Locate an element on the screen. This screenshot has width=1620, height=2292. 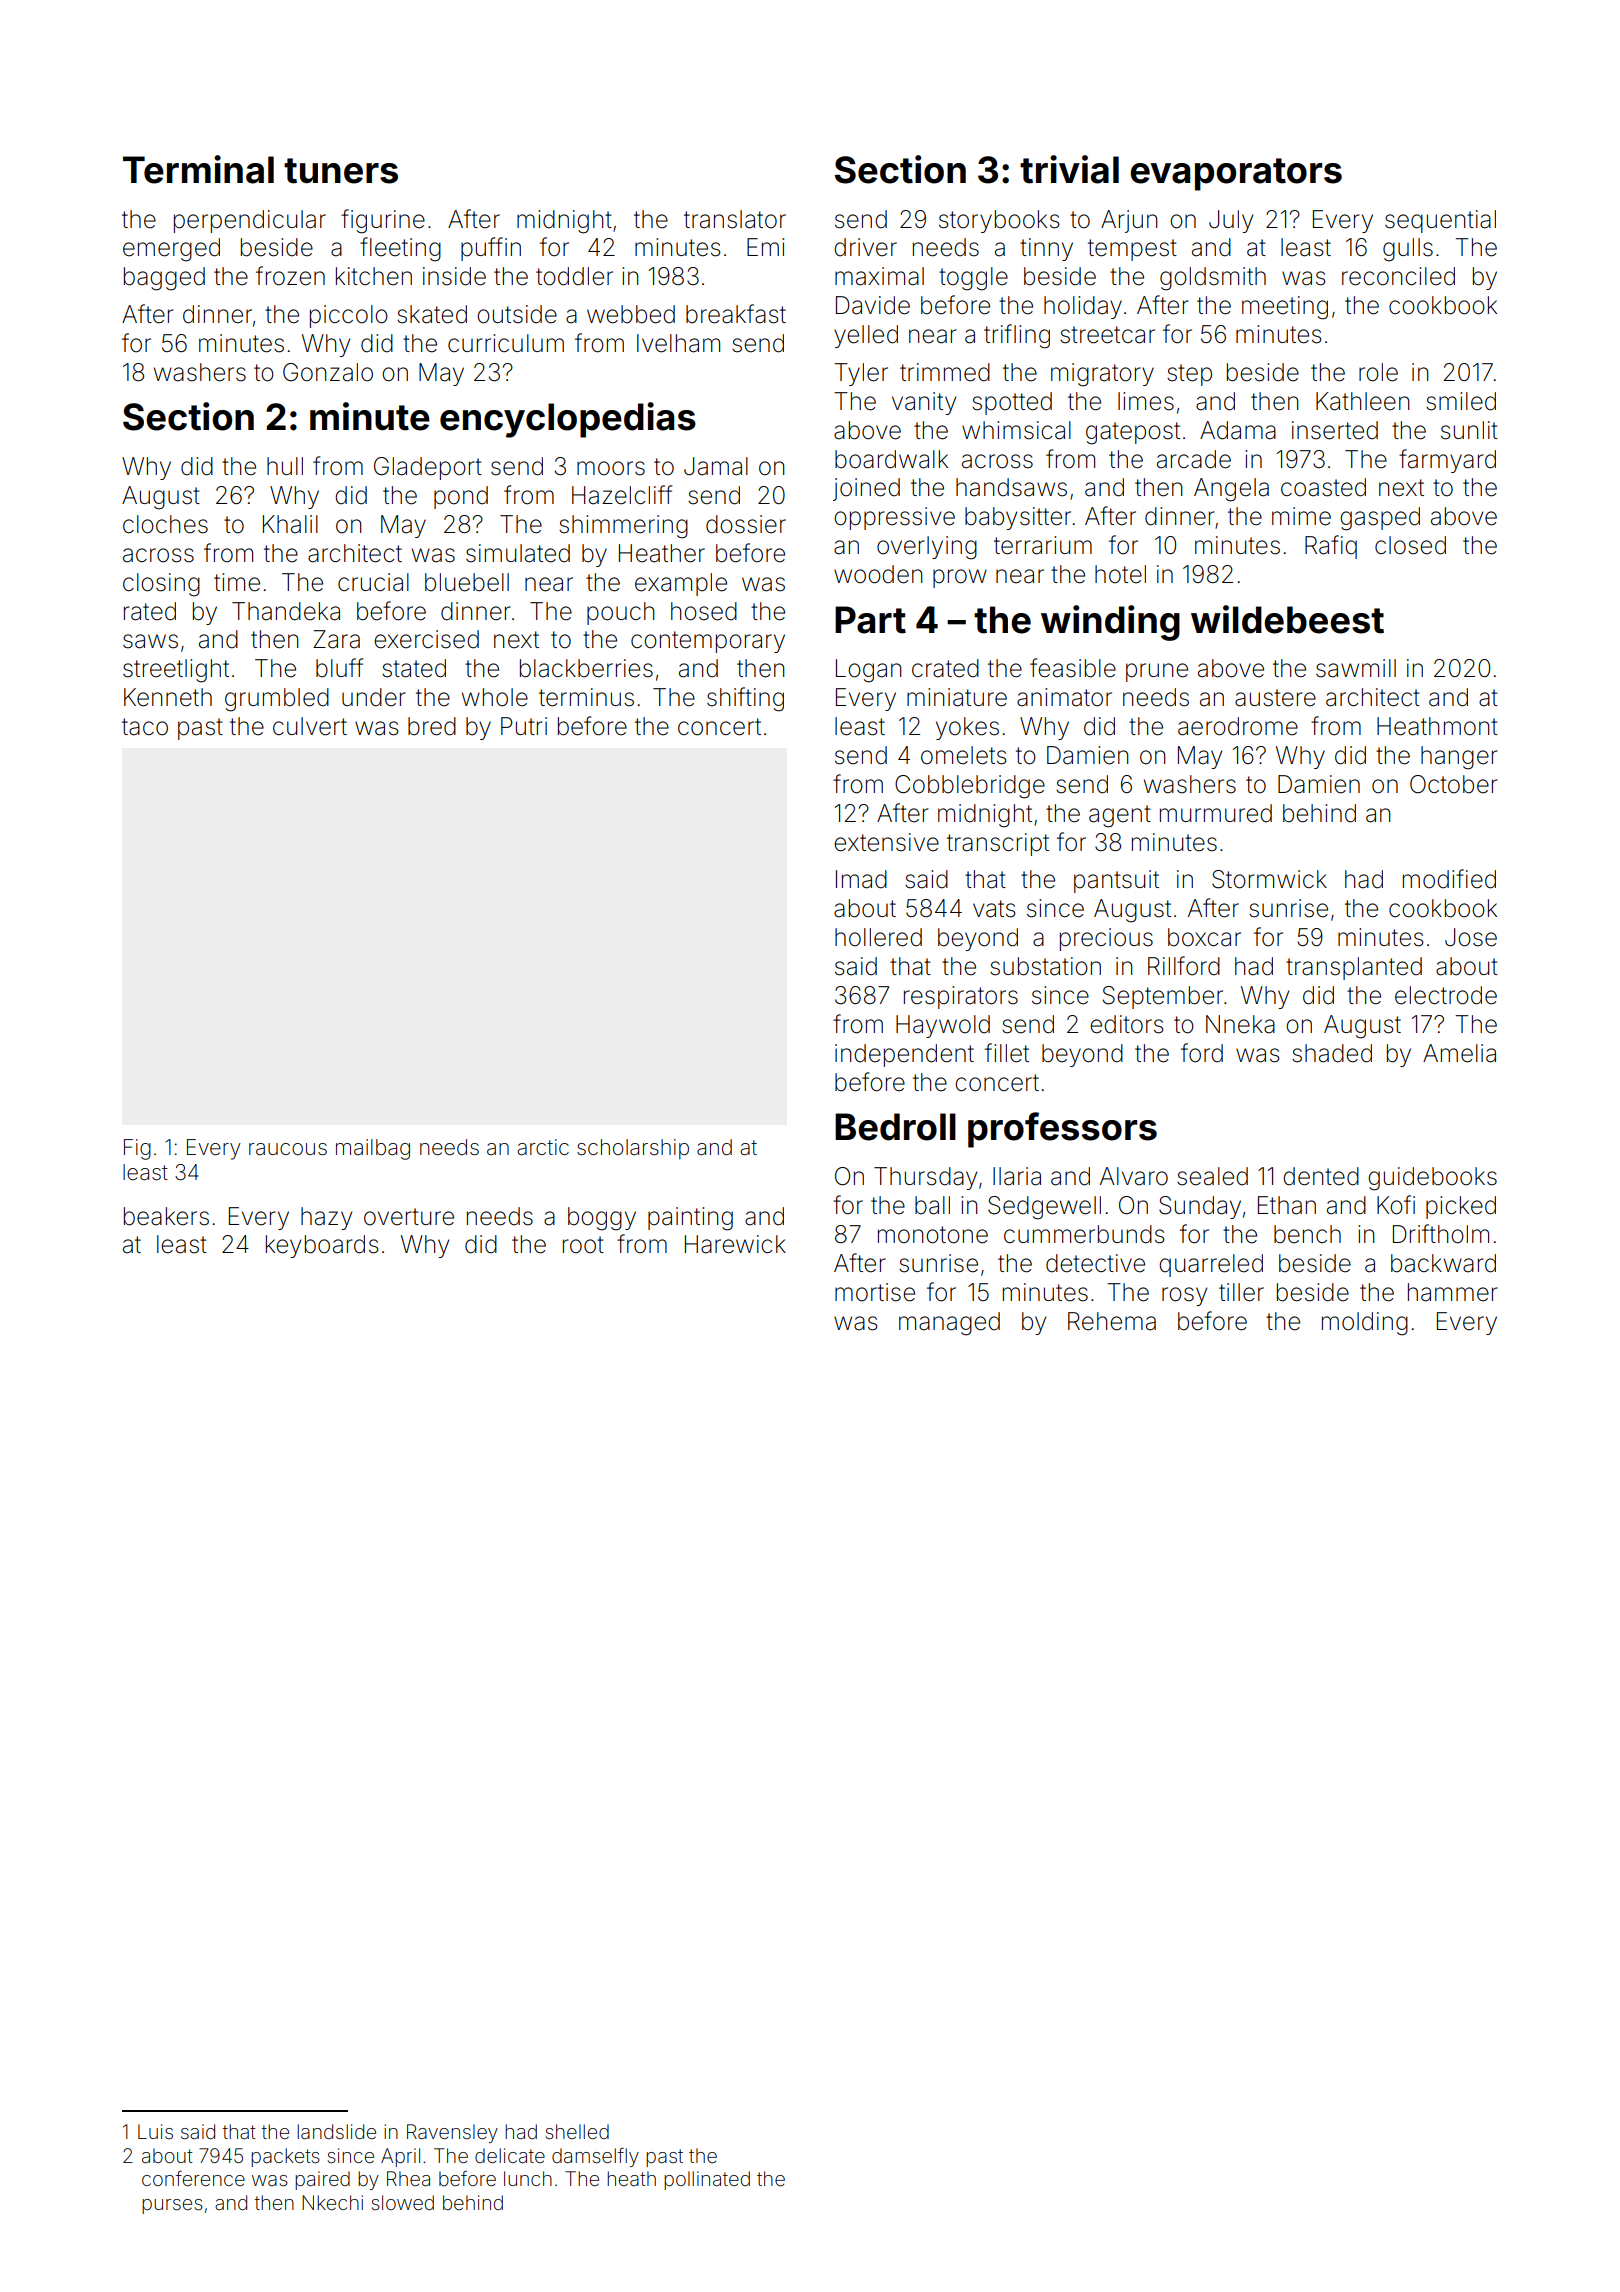
slowed is located at coordinates (403, 2202).
